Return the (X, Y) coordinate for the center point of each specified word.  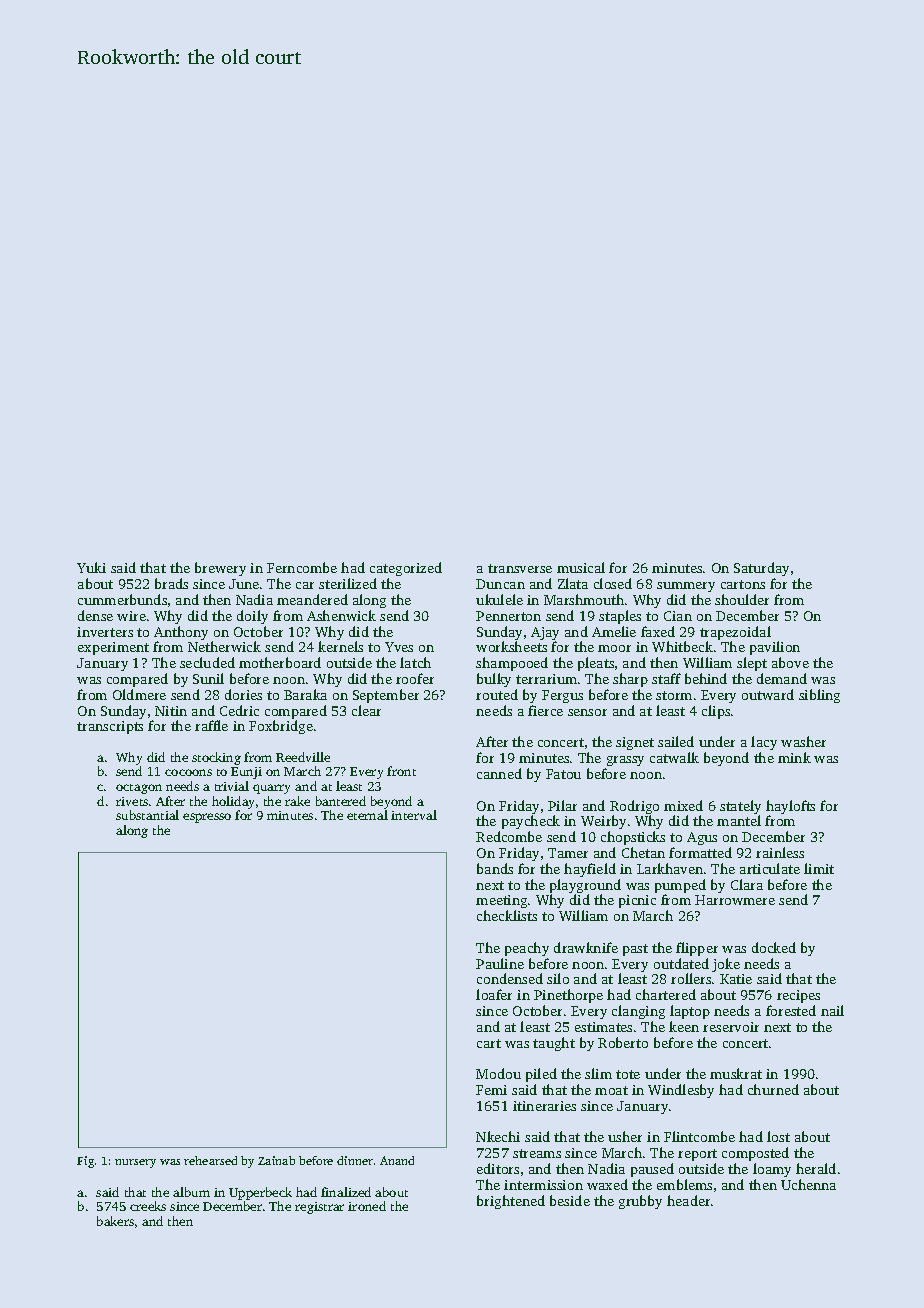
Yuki (91, 567)
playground (585, 886)
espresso (207, 818)
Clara (747, 884)
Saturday (761, 569)
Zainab (276, 1160)
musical (581, 567)
